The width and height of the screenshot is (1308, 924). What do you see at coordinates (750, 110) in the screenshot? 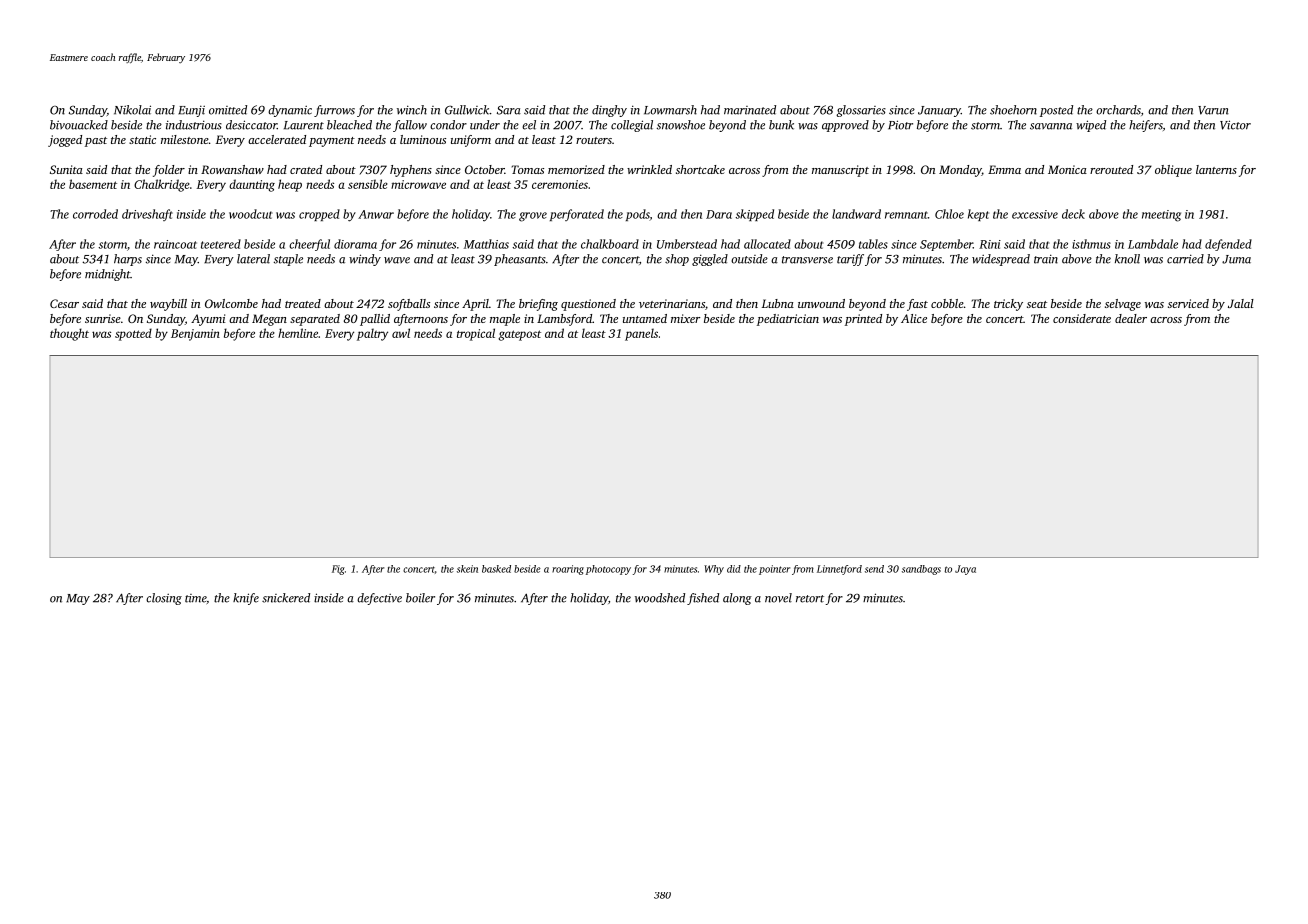
I see `marinated` at bounding box center [750, 110].
